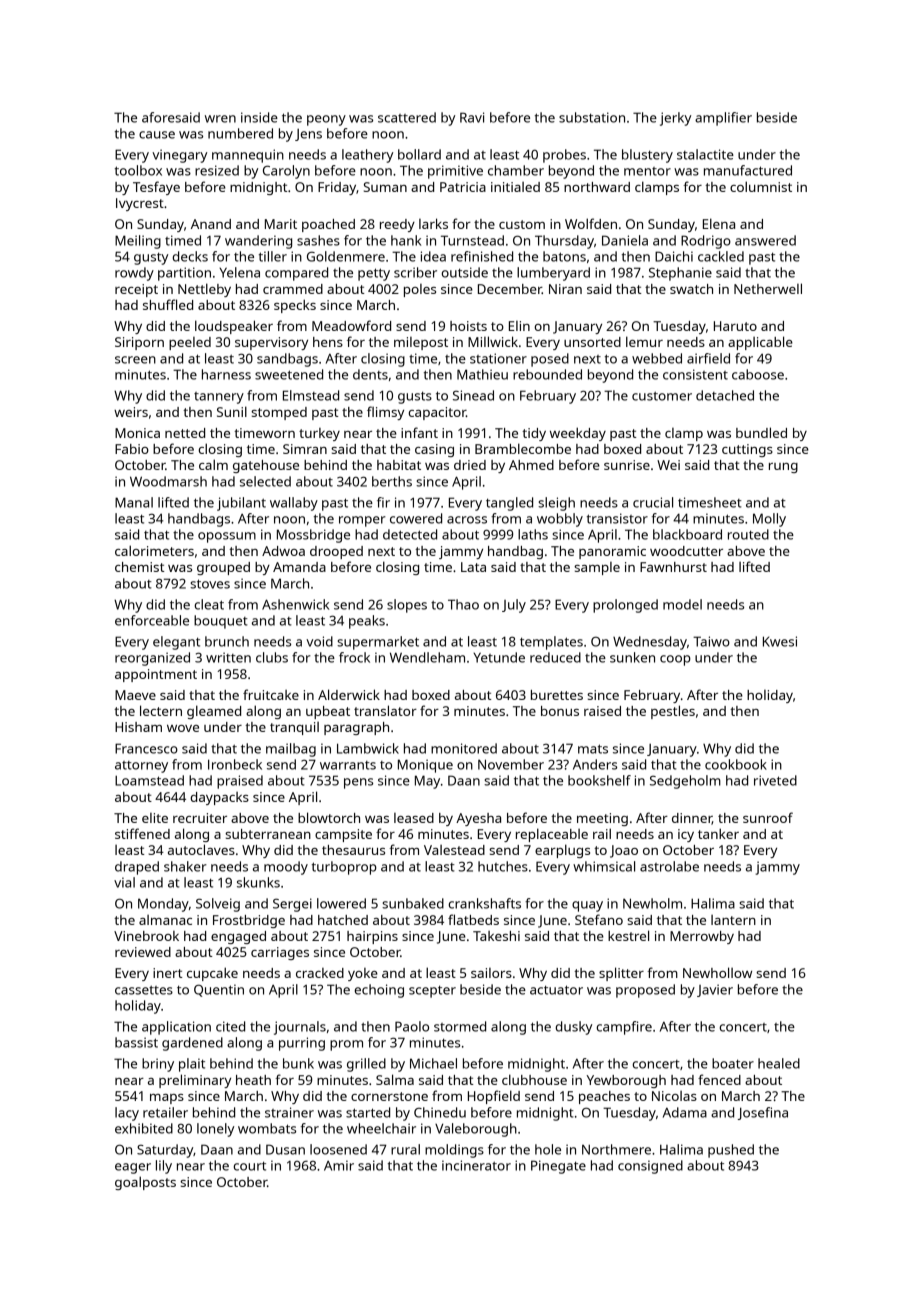 This document has height=1308, width=924. Describe the element at coordinates (138, 242) in the document. I see `Meiling` at that location.
